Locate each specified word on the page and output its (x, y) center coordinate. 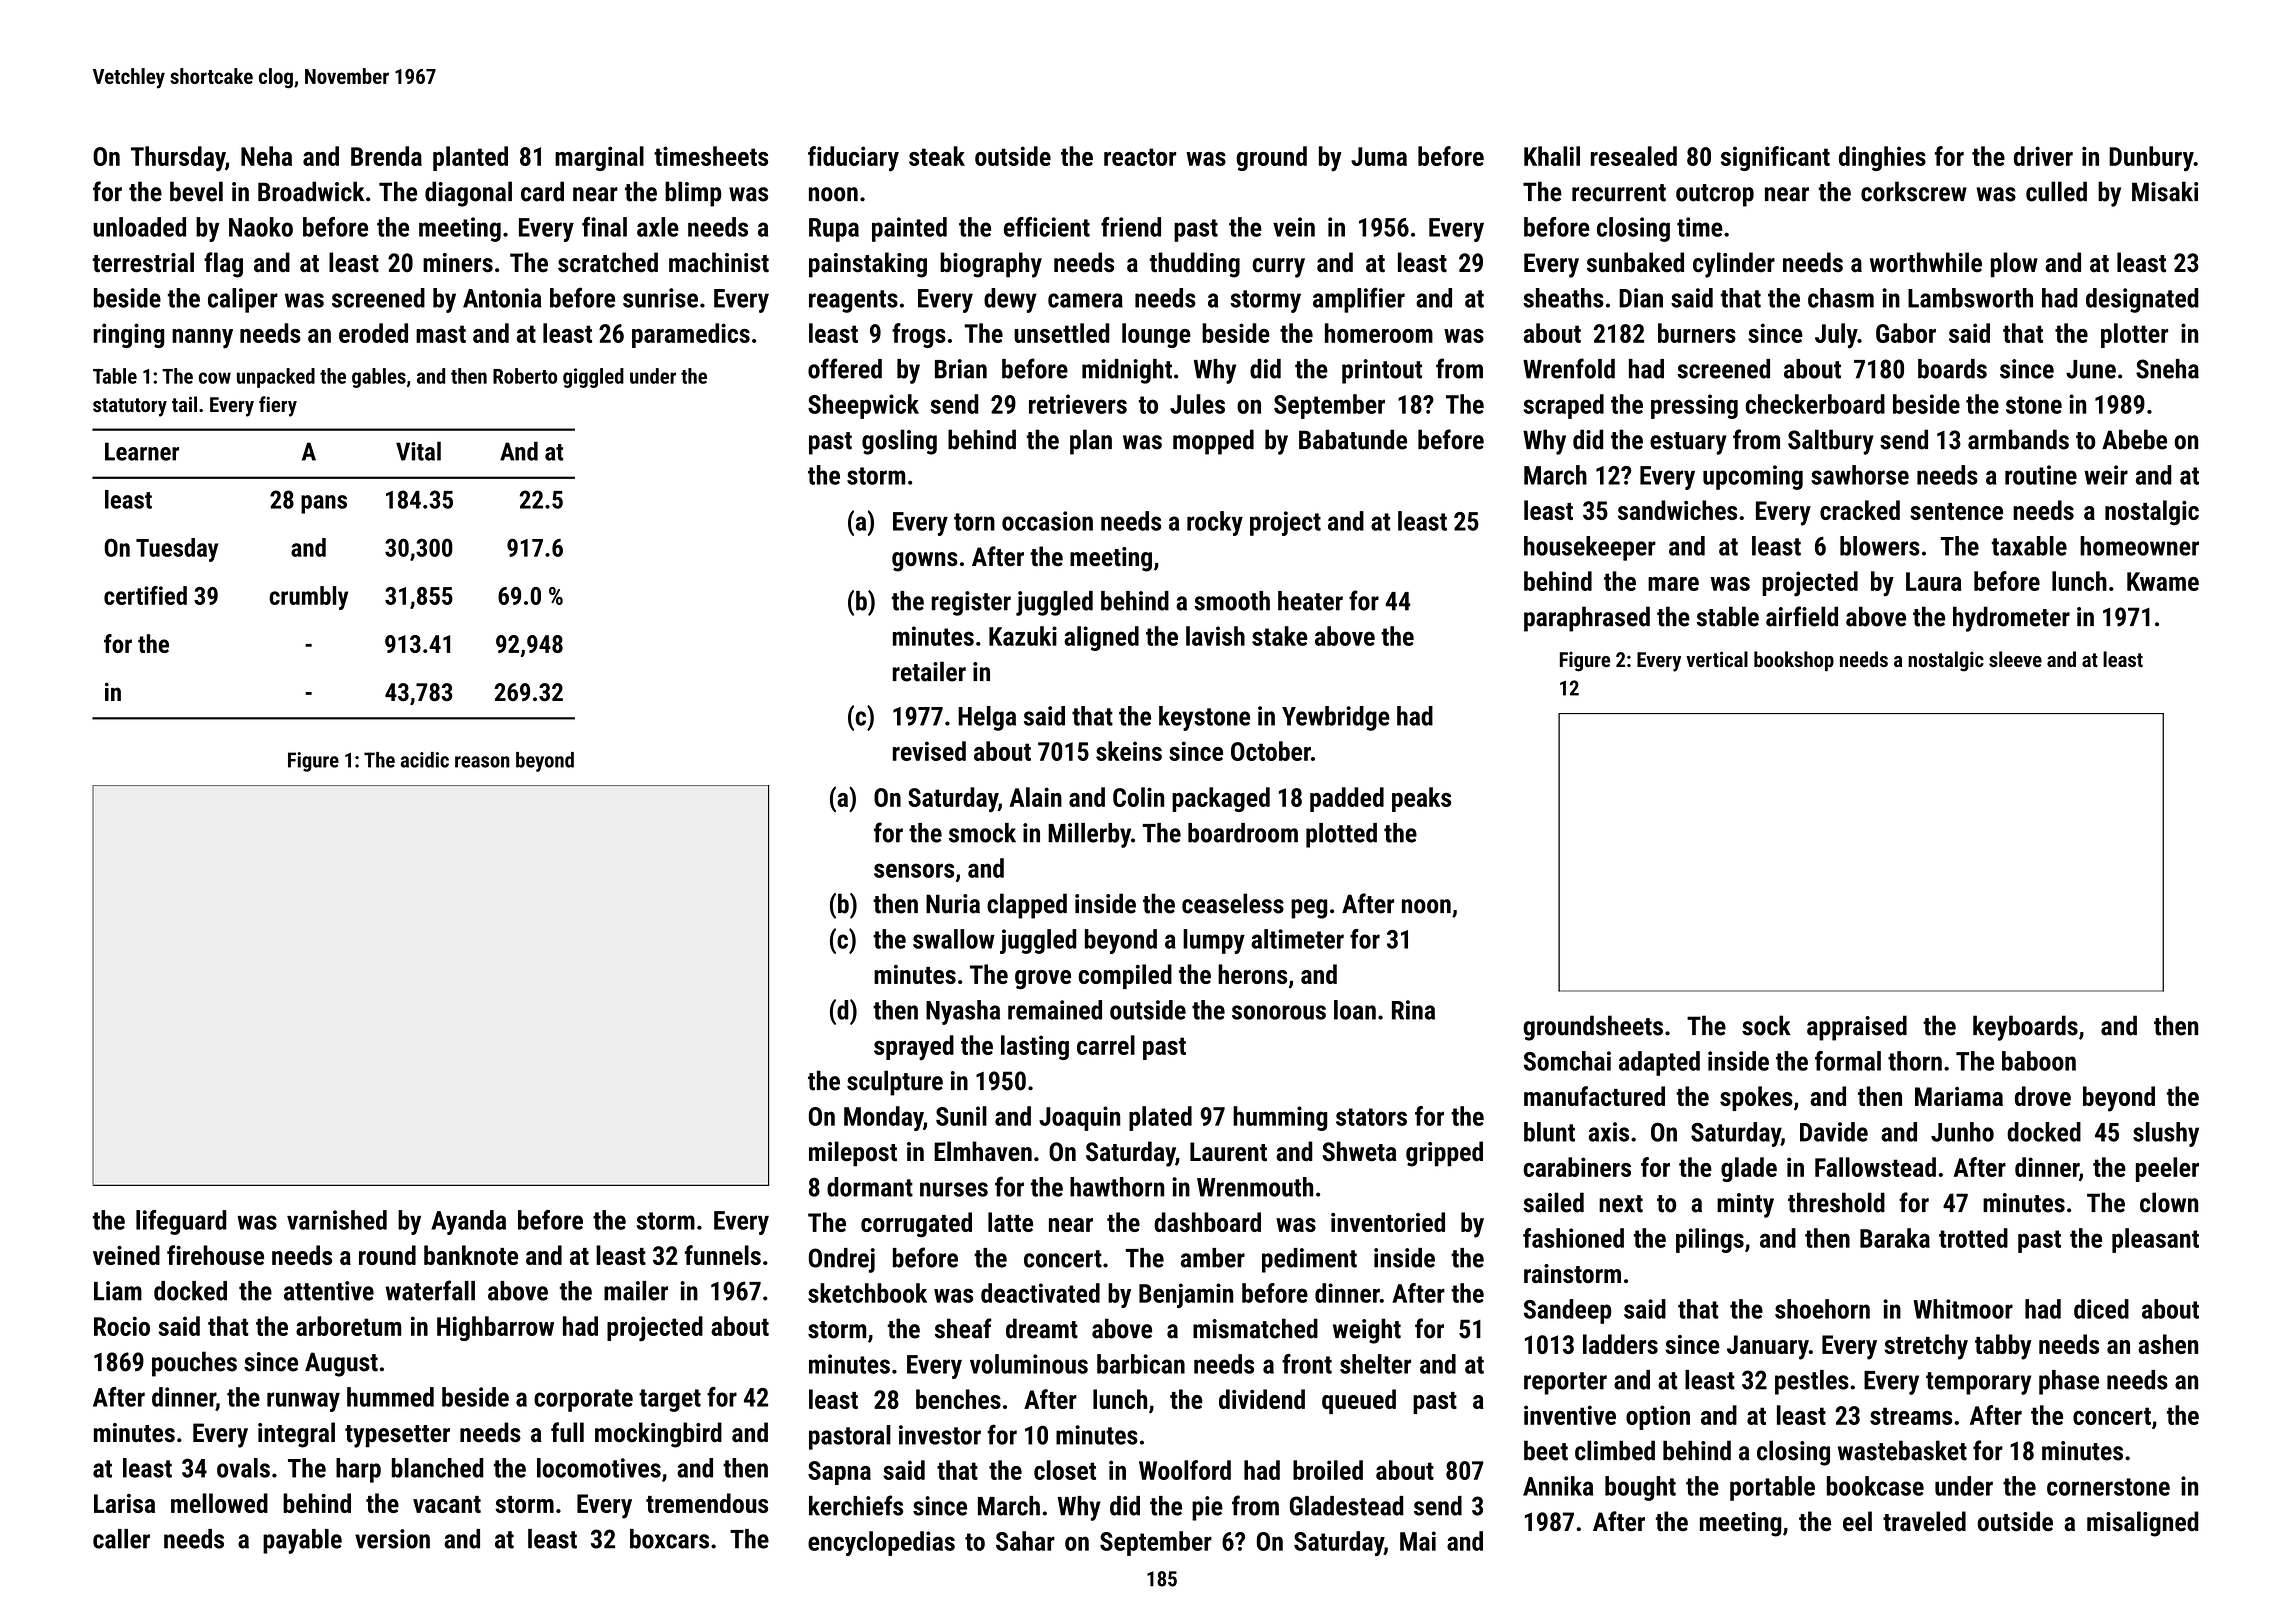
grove (1043, 980)
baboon (2039, 1061)
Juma (1379, 156)
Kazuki (1023, 636)
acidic (424, 760)
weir (2106, 475)
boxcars (669, 1539)
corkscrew (1914, 191)
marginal (599, 158)
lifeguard (181, 1222)
